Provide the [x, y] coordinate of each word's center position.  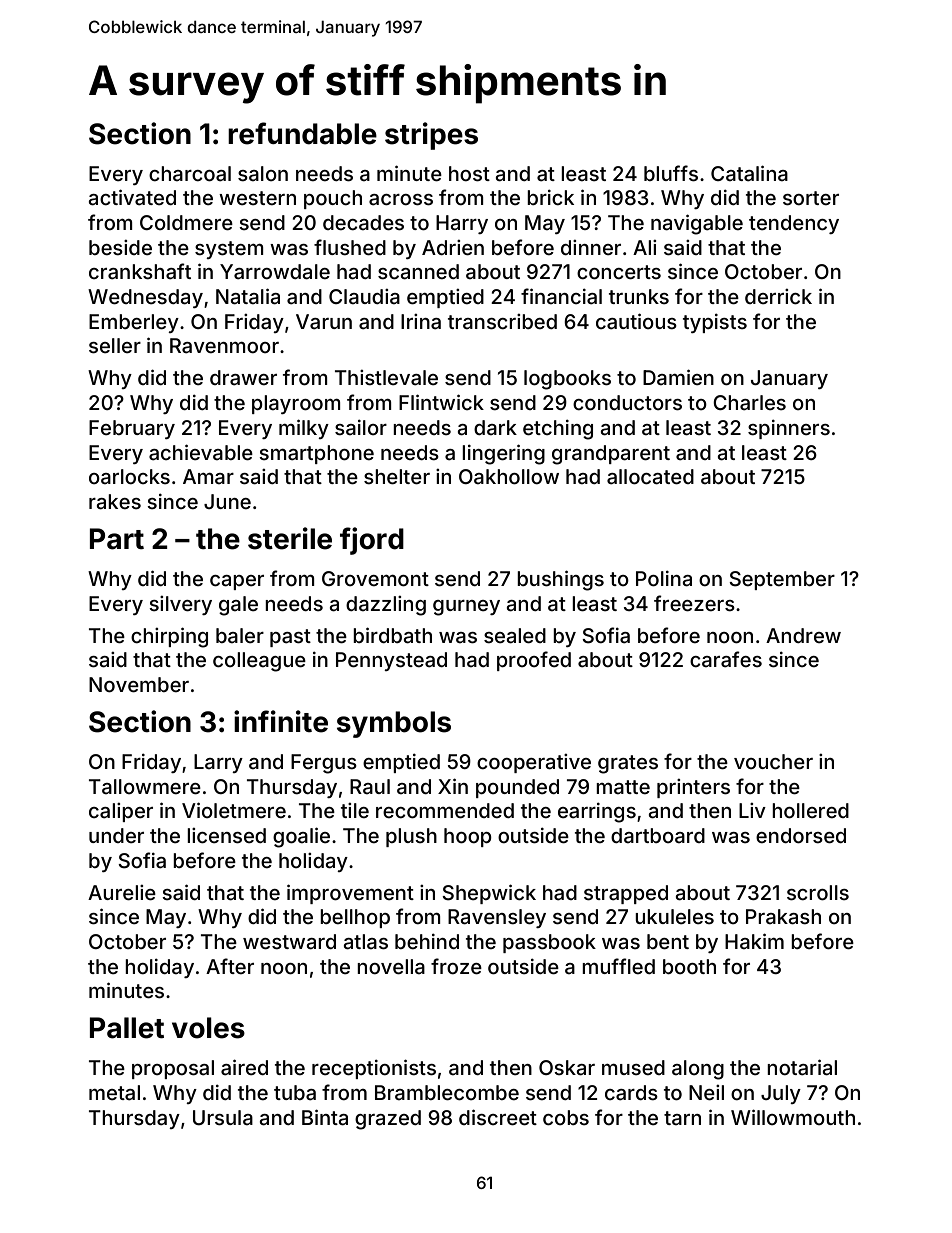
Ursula [223, 1117]
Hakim [754, 941]
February [132, 429]
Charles [749, 402]
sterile [290, 538]
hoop [468, 837]
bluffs [671, 173]
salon [263, 173]
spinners [789, 429]
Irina [421, 321]
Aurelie [122, 892]
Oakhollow [509, 476]
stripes [431, 136]
